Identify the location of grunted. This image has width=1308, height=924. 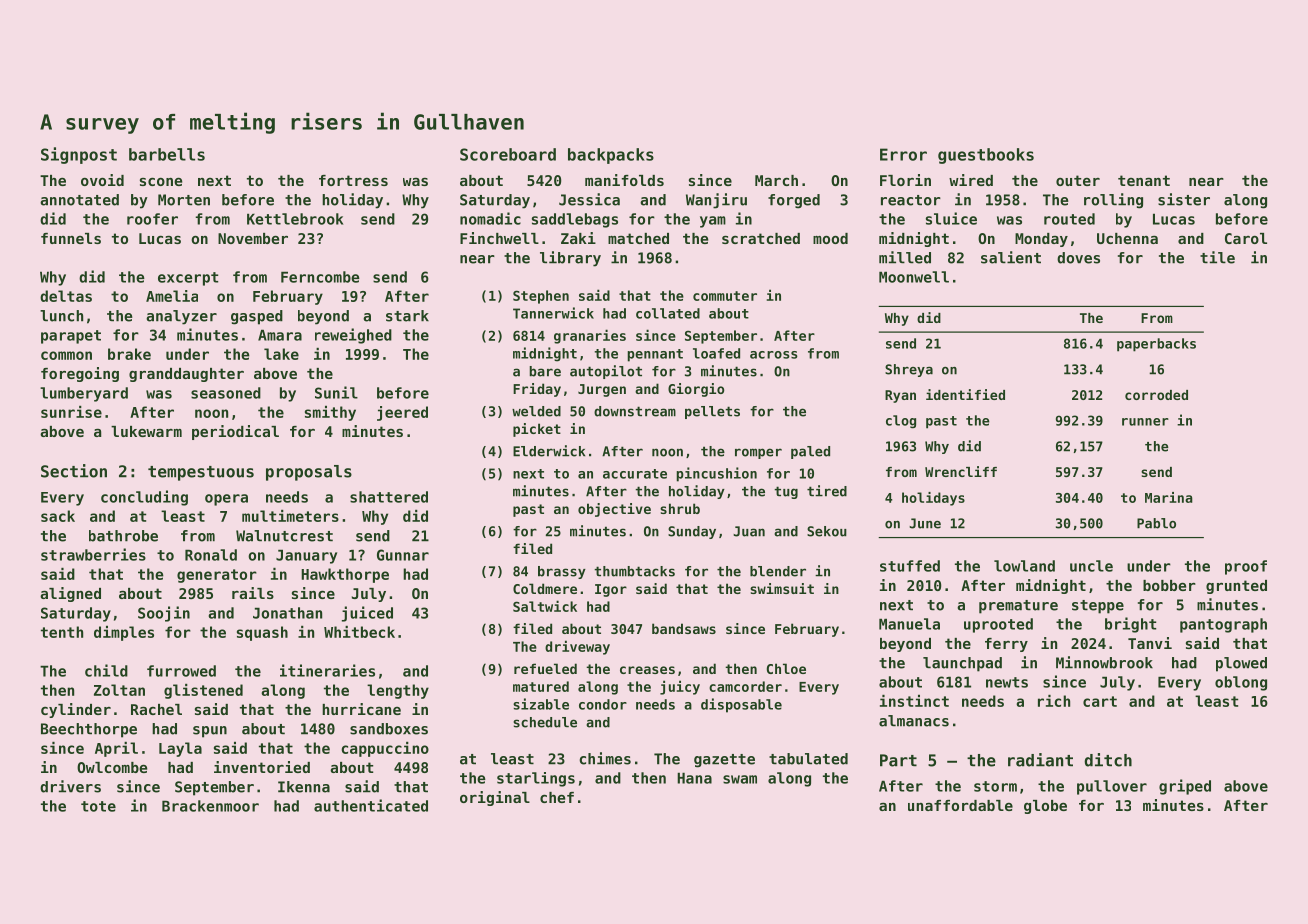
(1236, 587).
